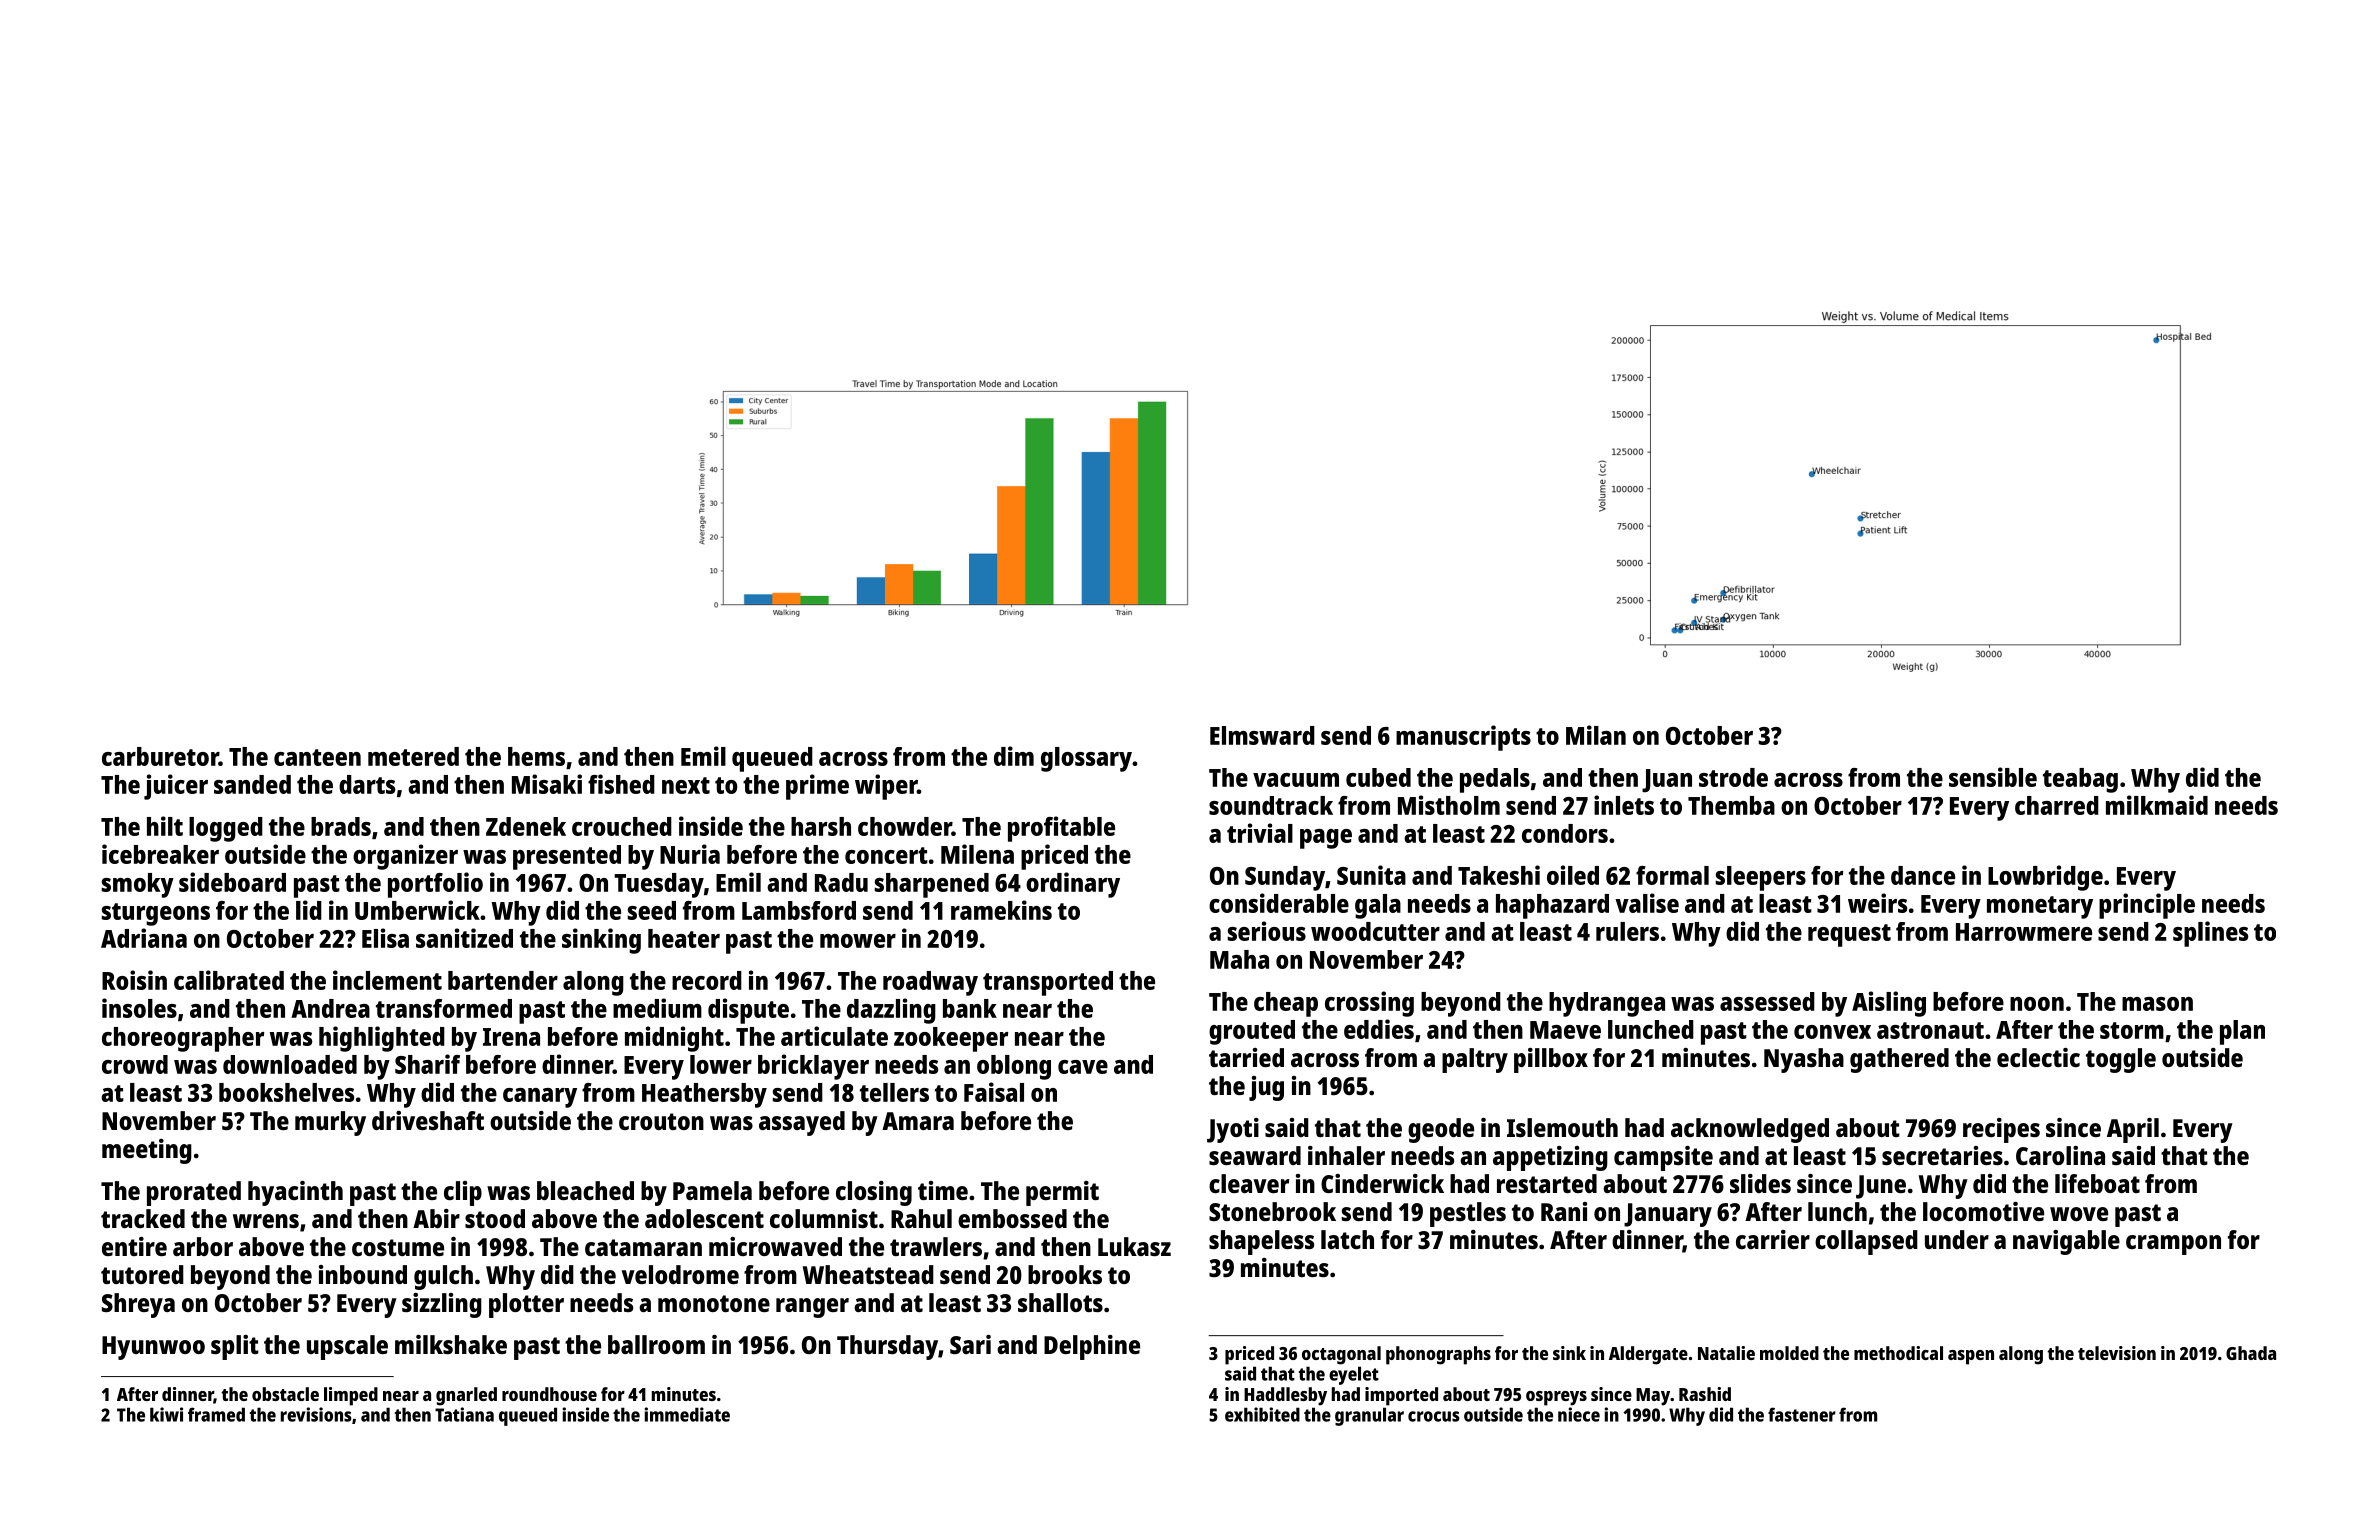 The height and width of the screenshot is (1540, 2380). Describe the element at coordinates (1556, 1398) in the screenshot. I see `ospreys` at that location.
